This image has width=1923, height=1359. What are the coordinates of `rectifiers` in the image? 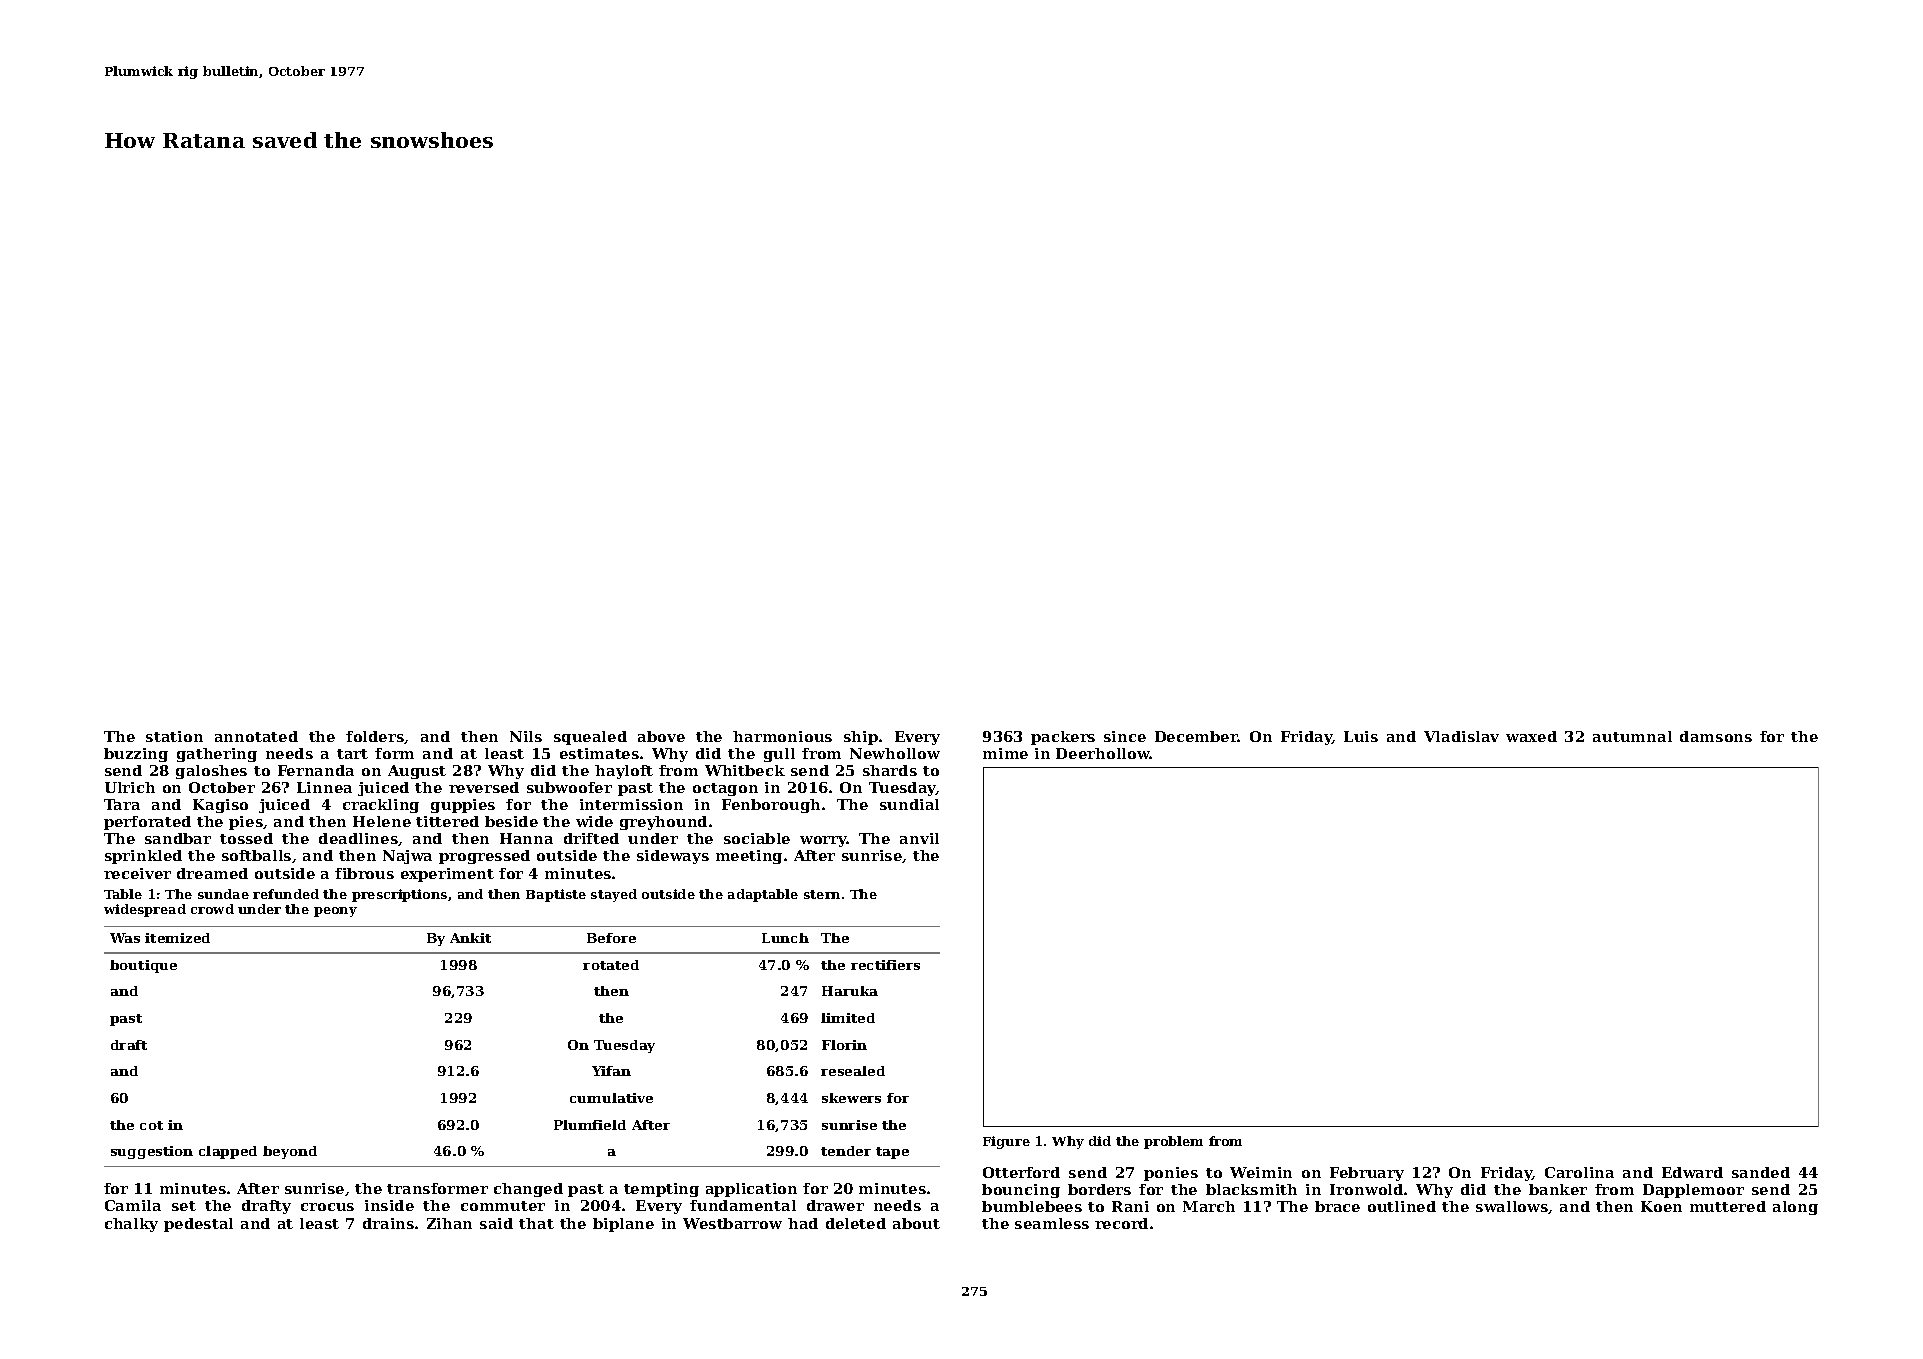 It's located at (885, 965).
